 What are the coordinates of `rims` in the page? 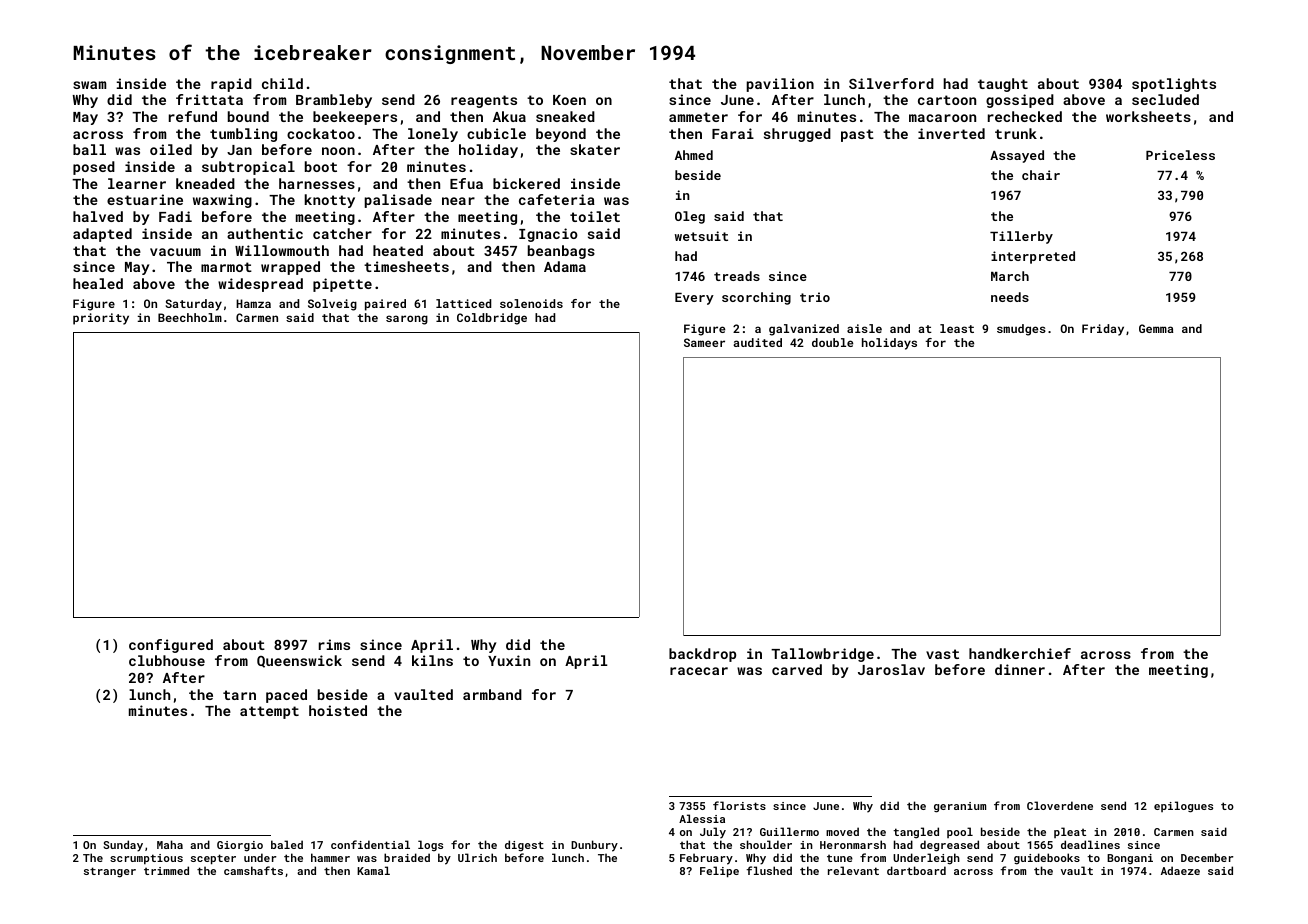 It's located at (334, 644).
